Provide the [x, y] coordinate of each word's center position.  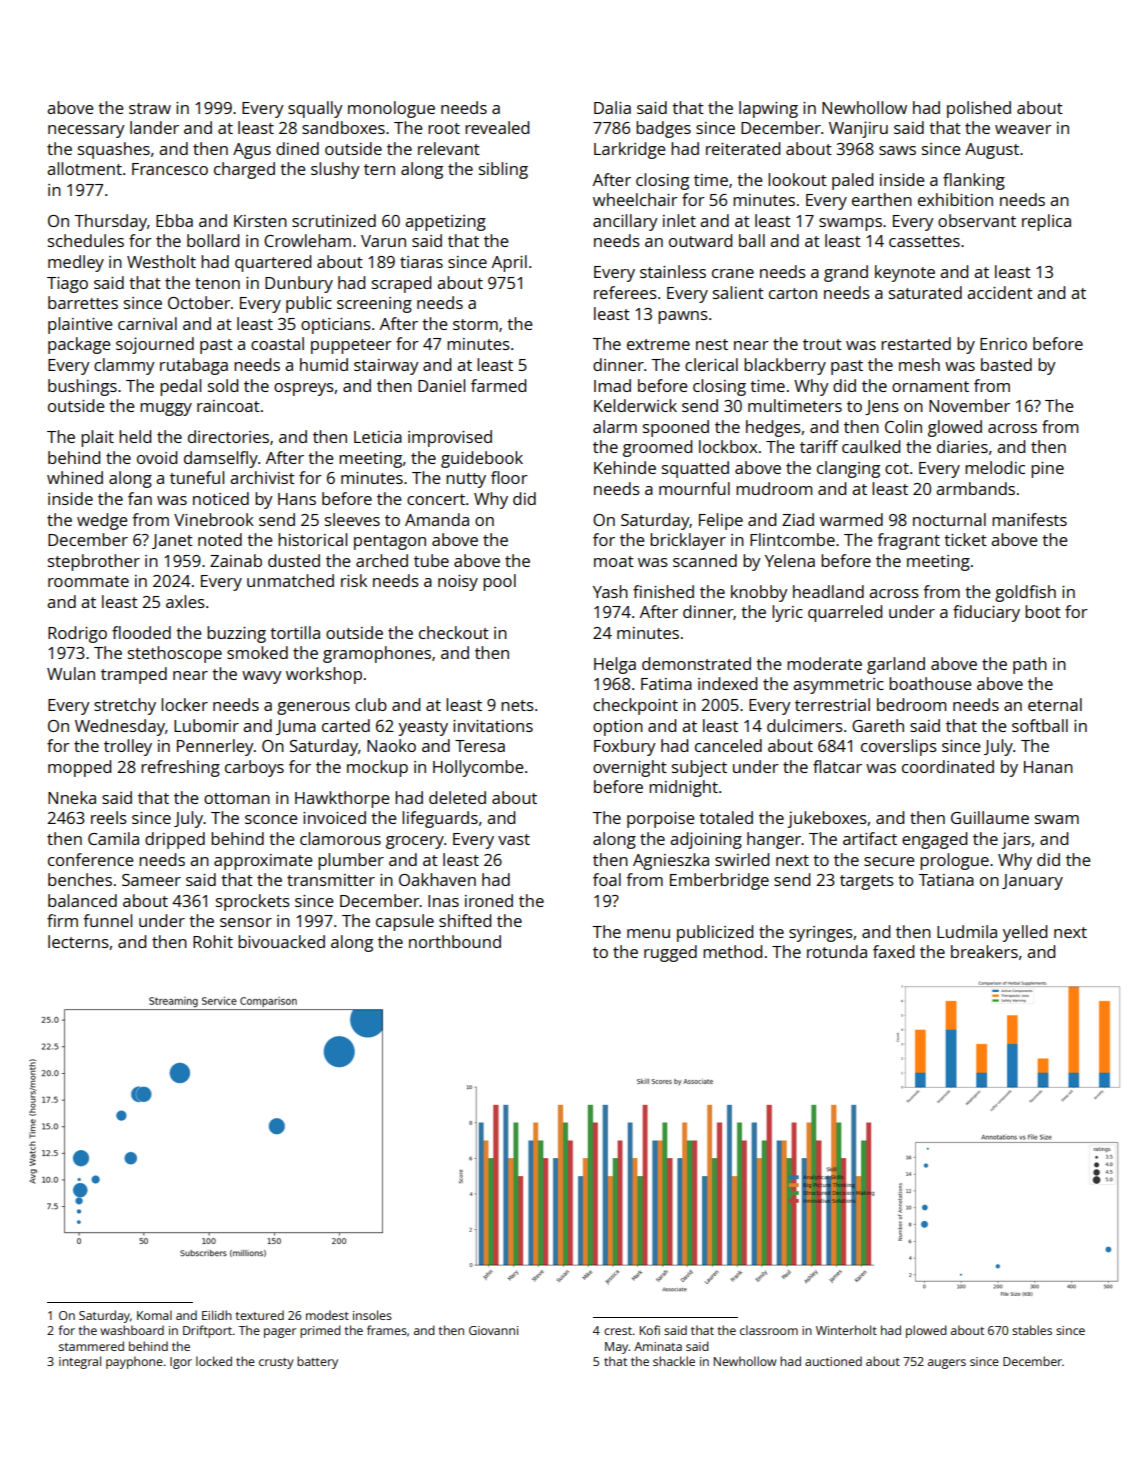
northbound [455, 941]
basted [1006, 364]
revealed [497, 127]
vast [514, 839]
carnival [147, 323]
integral [80, 1362]
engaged [934, 840]
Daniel [441, 385]
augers [947, 1364]
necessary [86, 131]
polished [979, 109]
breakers [984, 951]
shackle [674, 1361]
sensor [246, 922]
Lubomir [206, 725]
